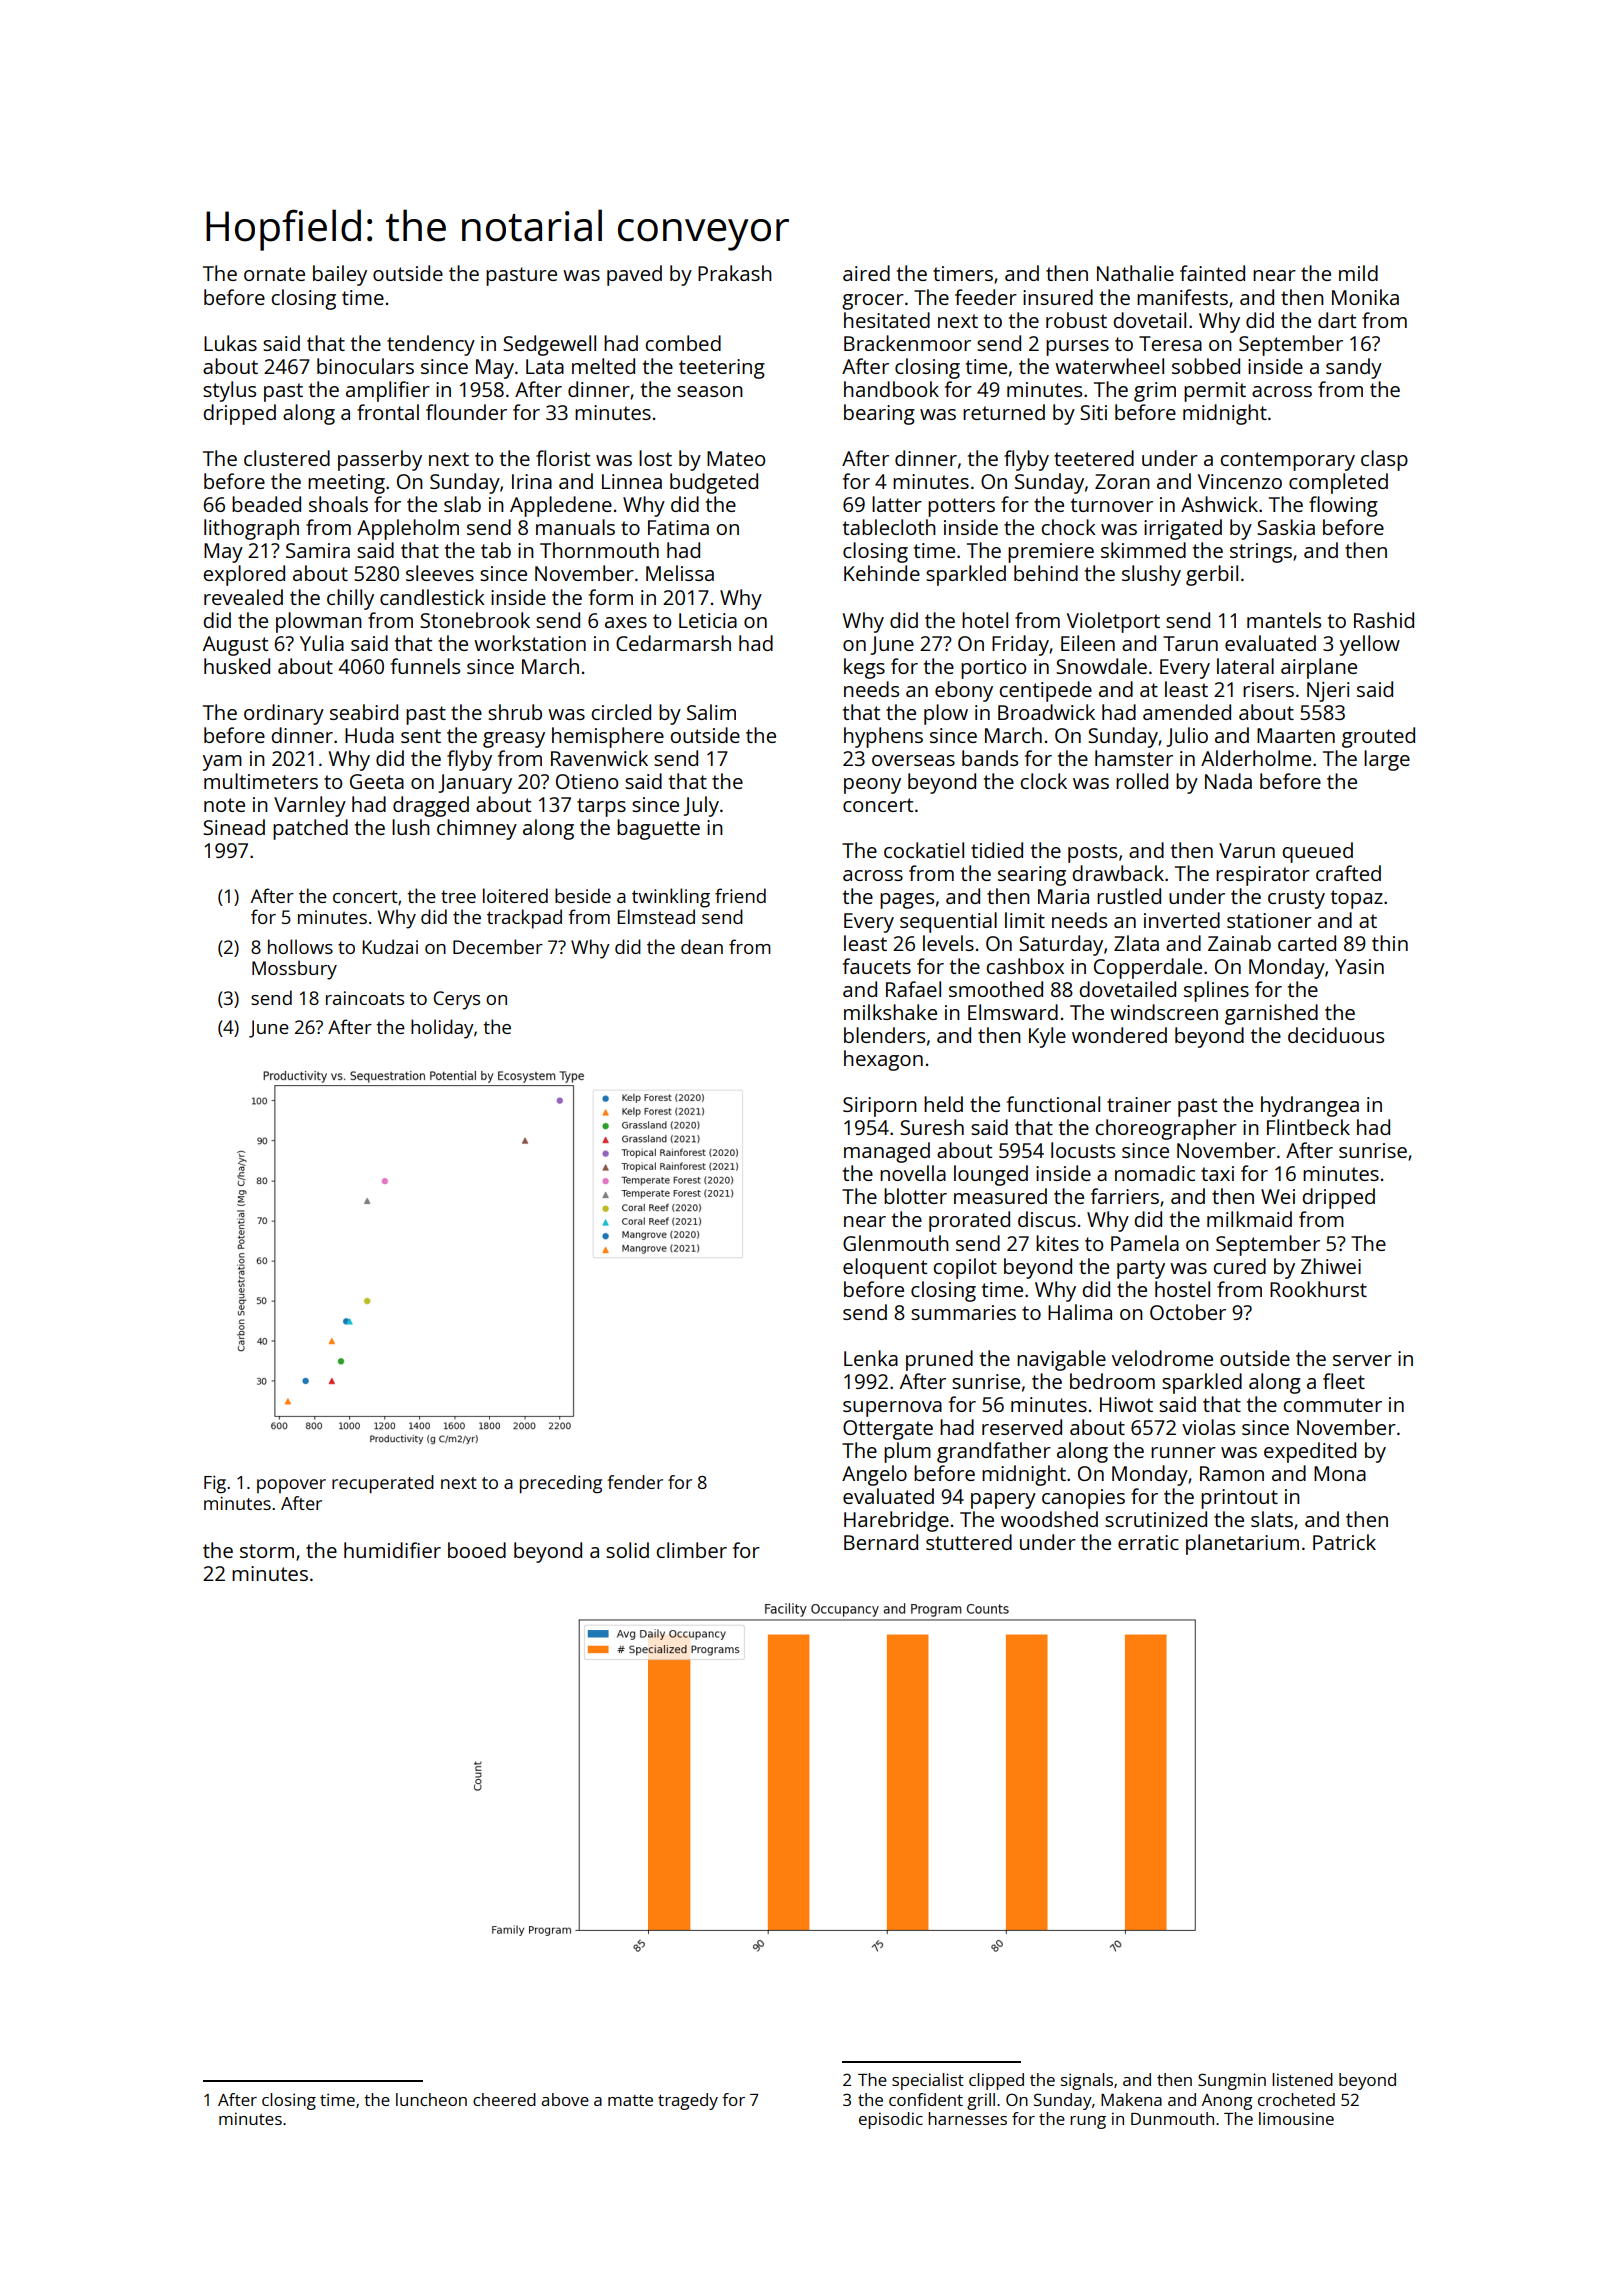 The width and height of the page is (1620, 2292). Describe the element at coordinates (985, 620) in the page. I see `hotel` at that location.
